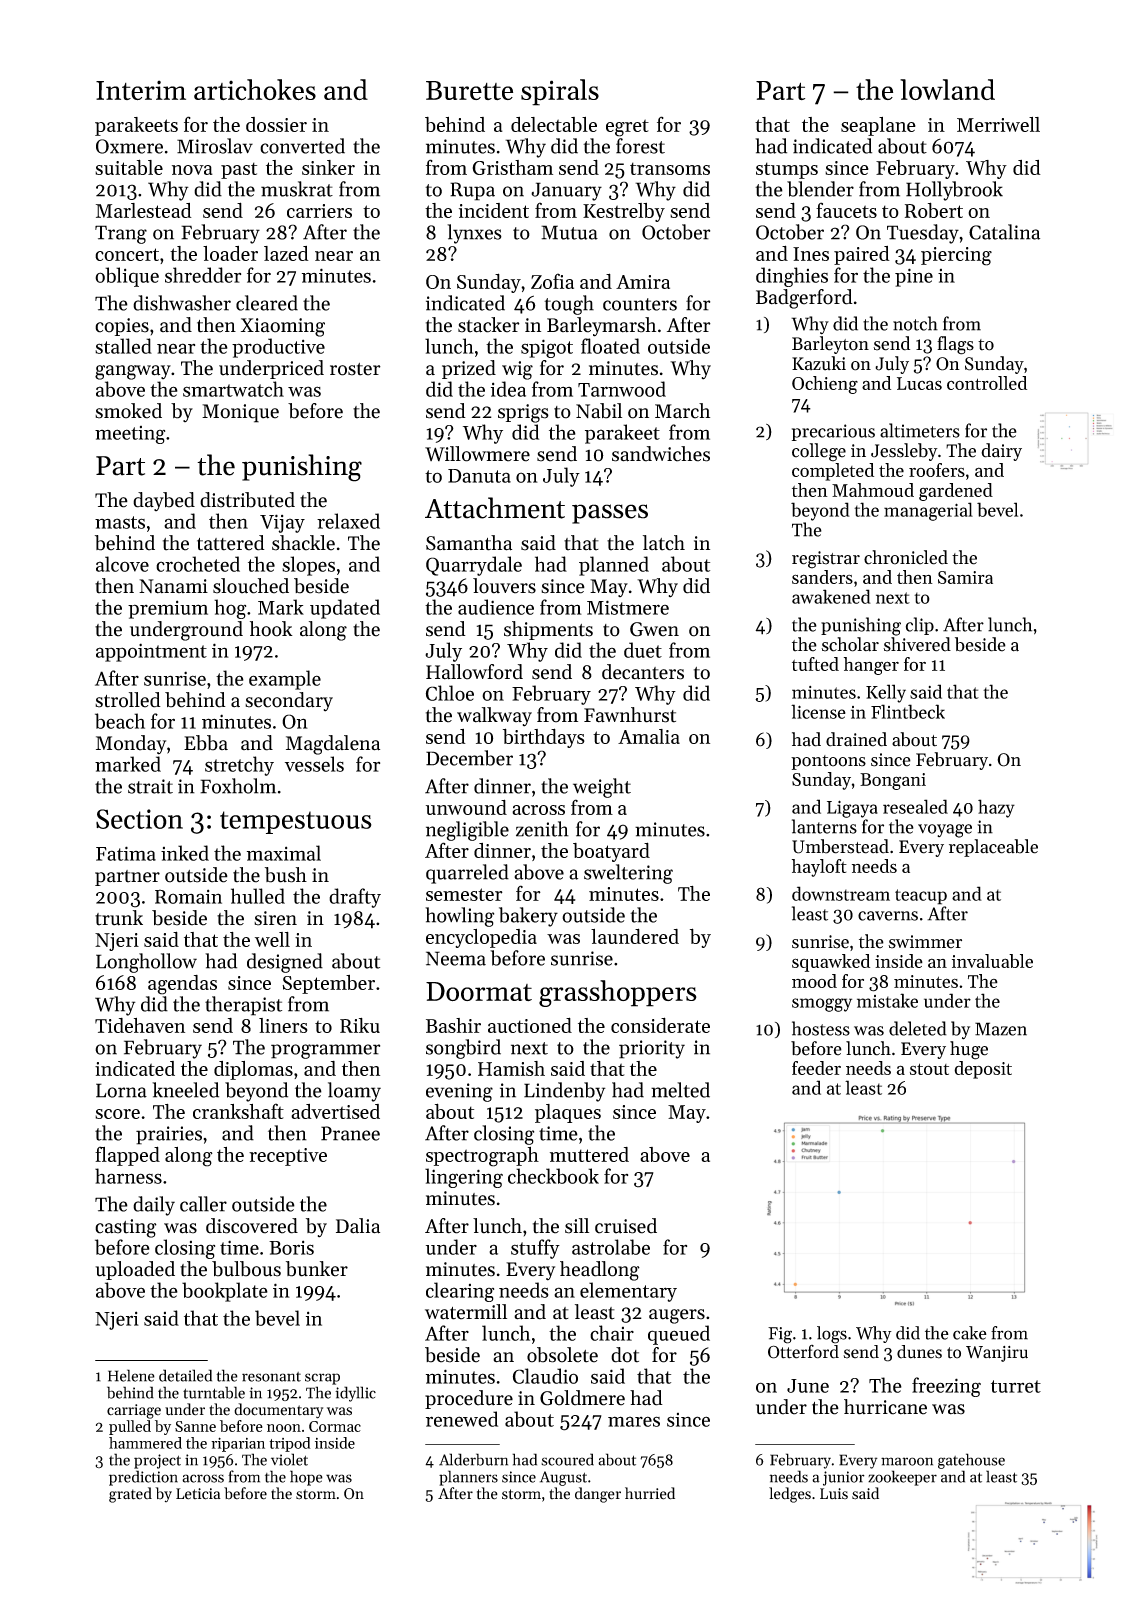  Describe the element at coordinates (915, 323) in the screenshot. I see `notch` at that location.
